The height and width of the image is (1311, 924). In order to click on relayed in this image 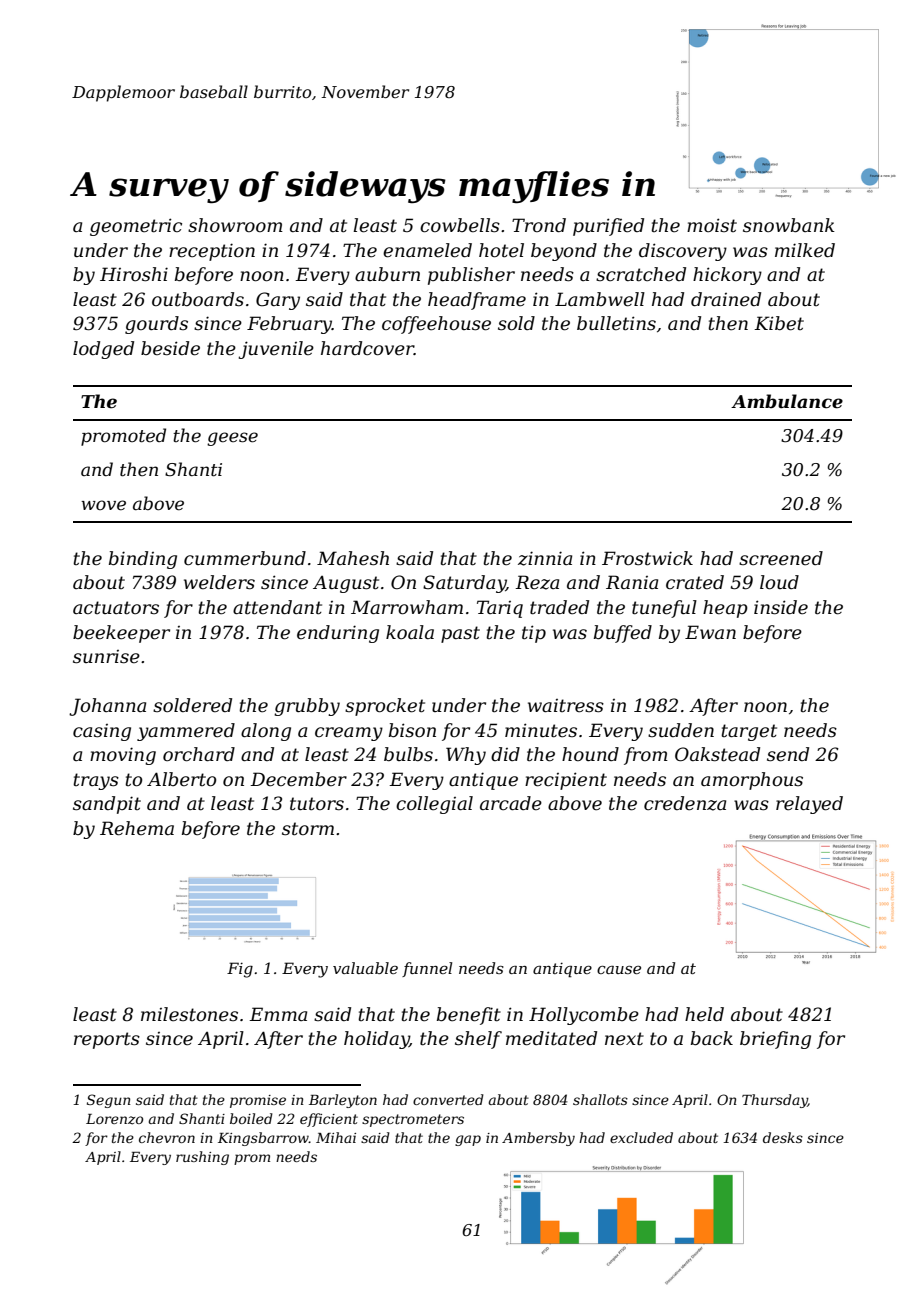, I will do `click(809, 805)`.
